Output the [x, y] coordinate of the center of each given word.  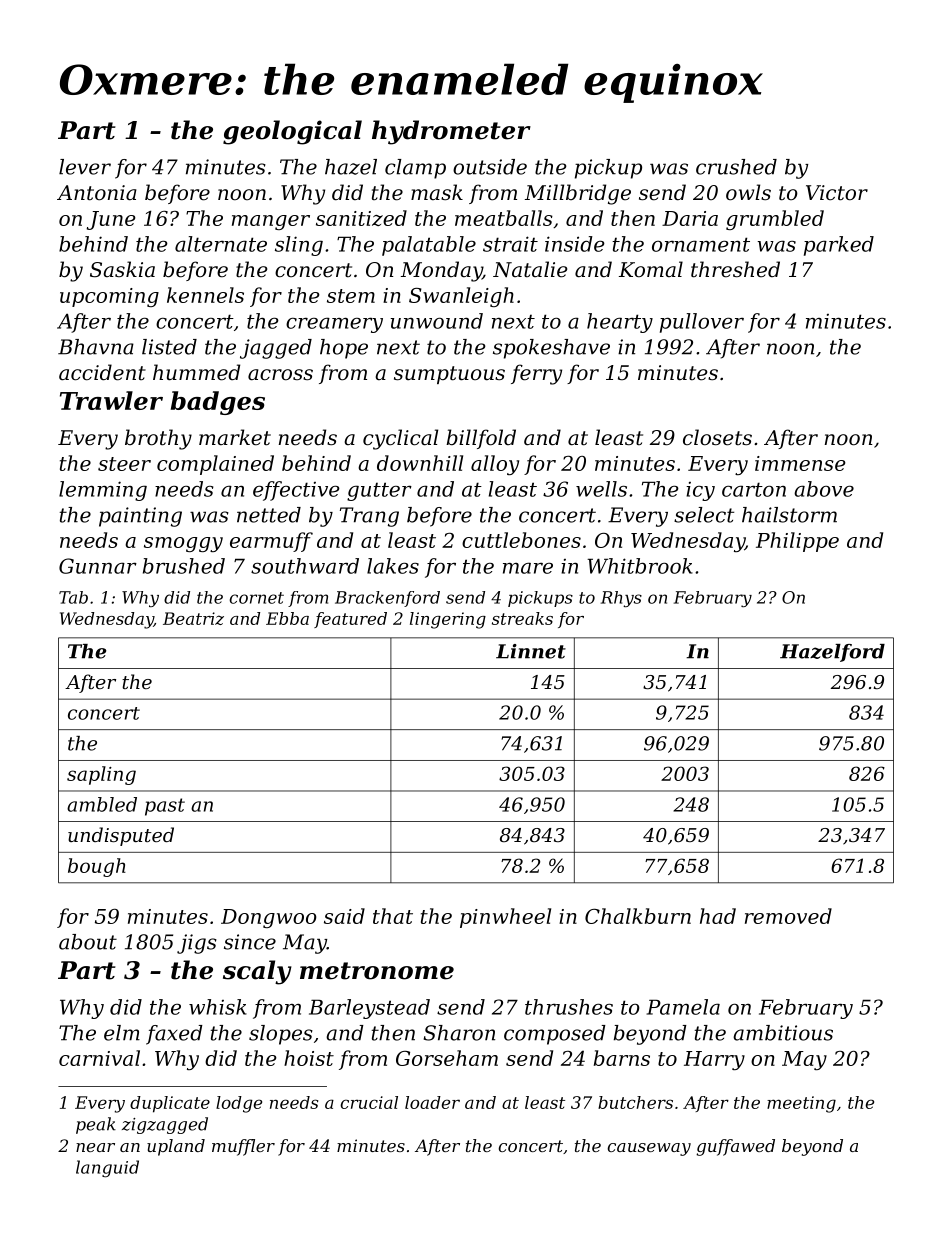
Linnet [531, 651]
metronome [377, 971]
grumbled [775, 220]
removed [788, 916]
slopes [281, 1035]
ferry [536, 374]
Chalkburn [638, 916]
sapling [101, 775]
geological [292, 132]
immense [800, 463]
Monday [441, 271]
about [88, 942]
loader [432, 1102]
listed [169, 347]
